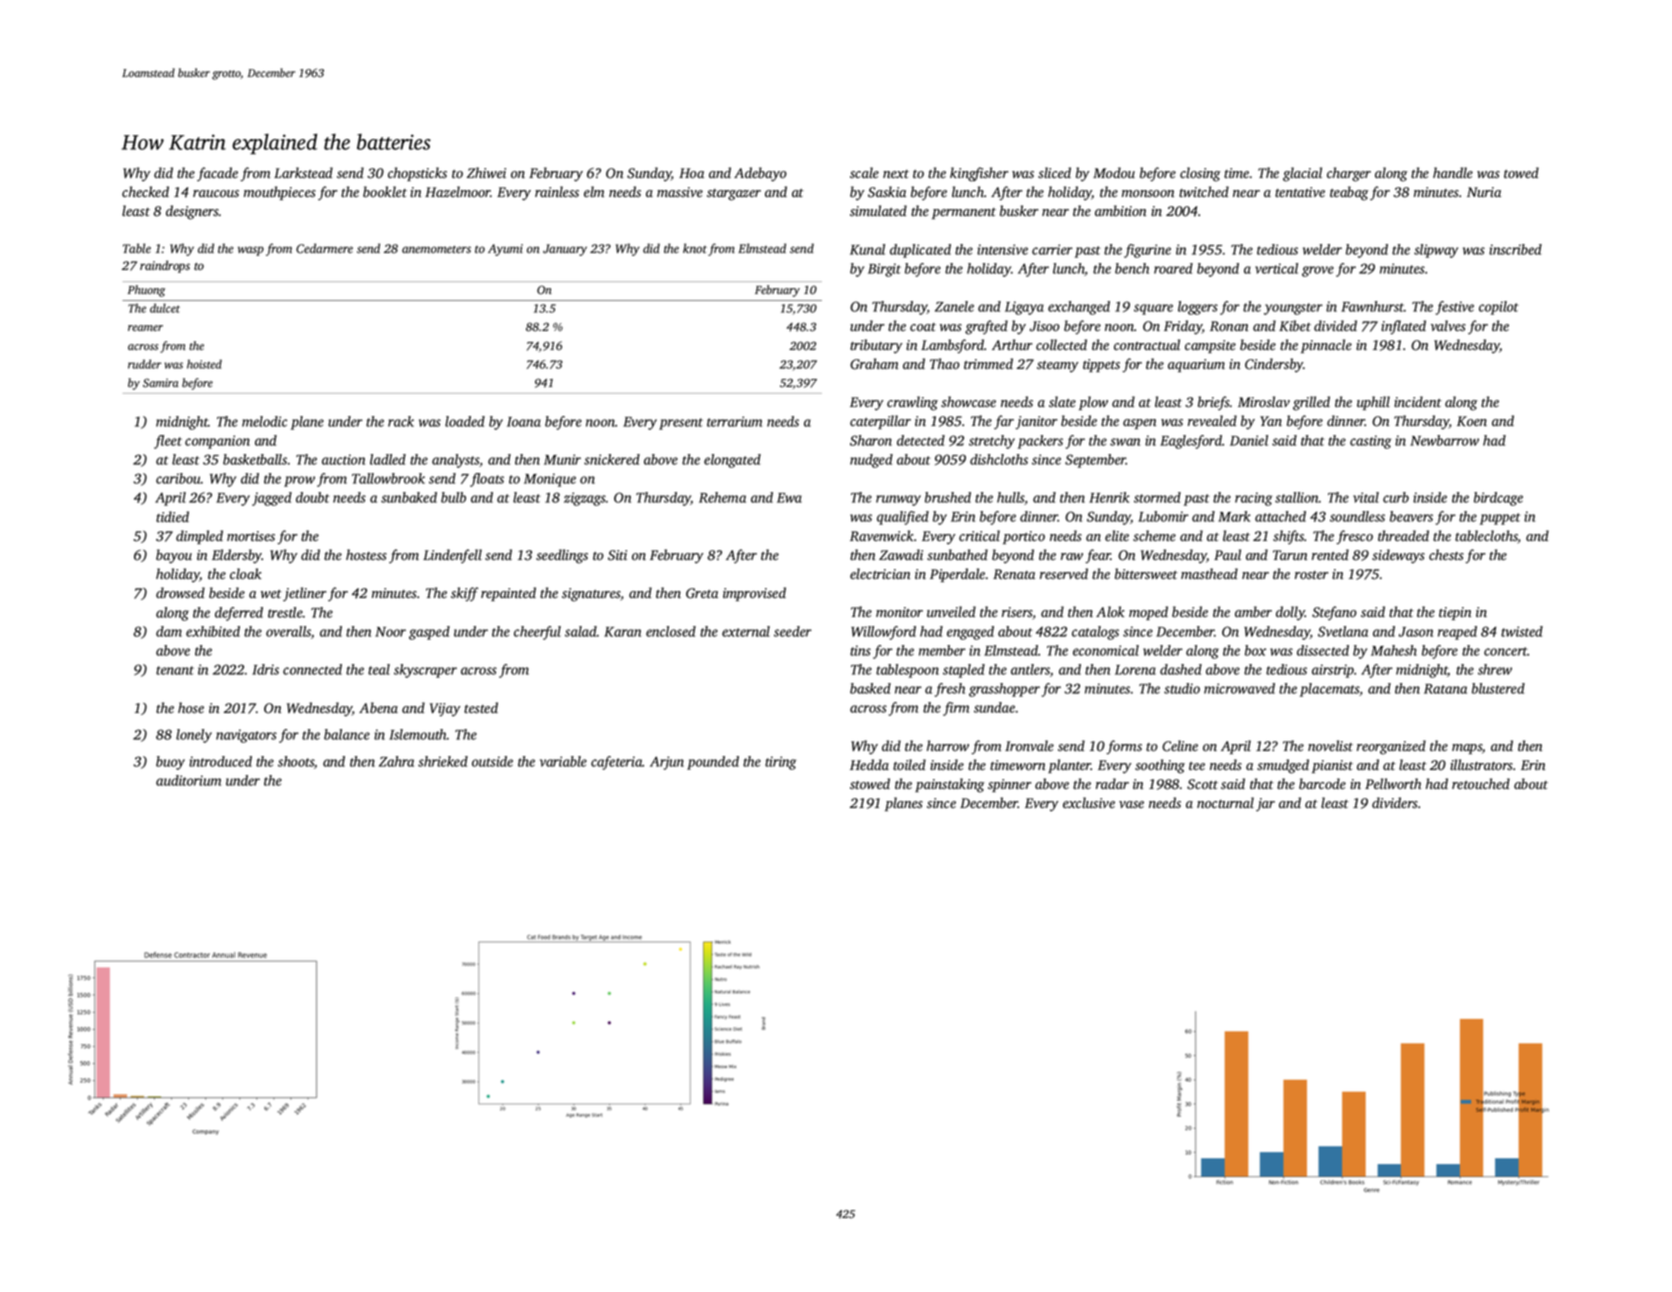 The height and width of the image is (1292, 1672). What do you see at coordinates (296, 761) in the image?
I see `shoots` at bounding box center [296, 761].
